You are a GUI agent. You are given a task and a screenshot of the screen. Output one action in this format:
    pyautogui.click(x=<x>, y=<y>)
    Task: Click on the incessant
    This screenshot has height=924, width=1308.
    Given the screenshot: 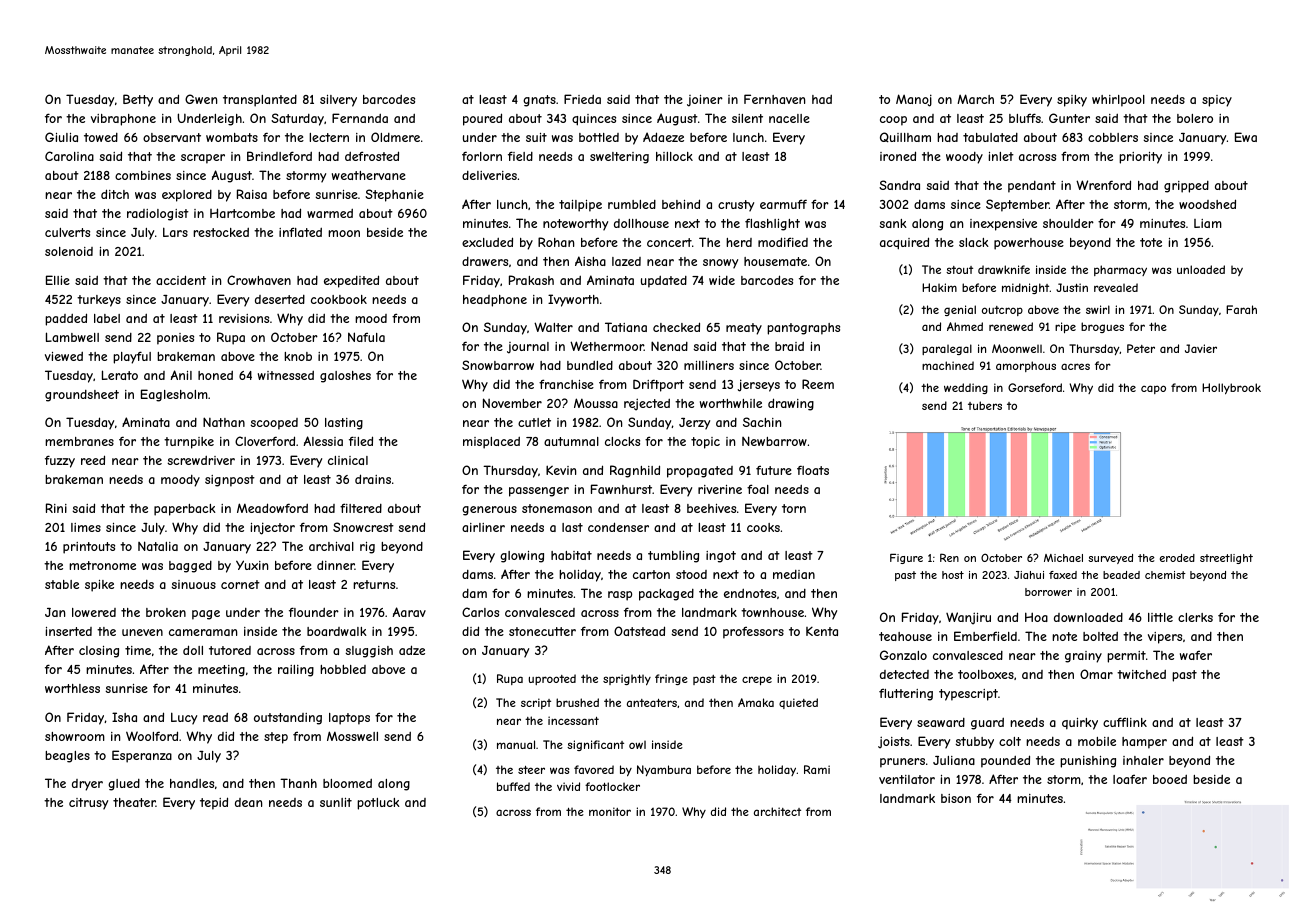 What is the action you would take?
    pyautogui.click(x=573, y=720)
